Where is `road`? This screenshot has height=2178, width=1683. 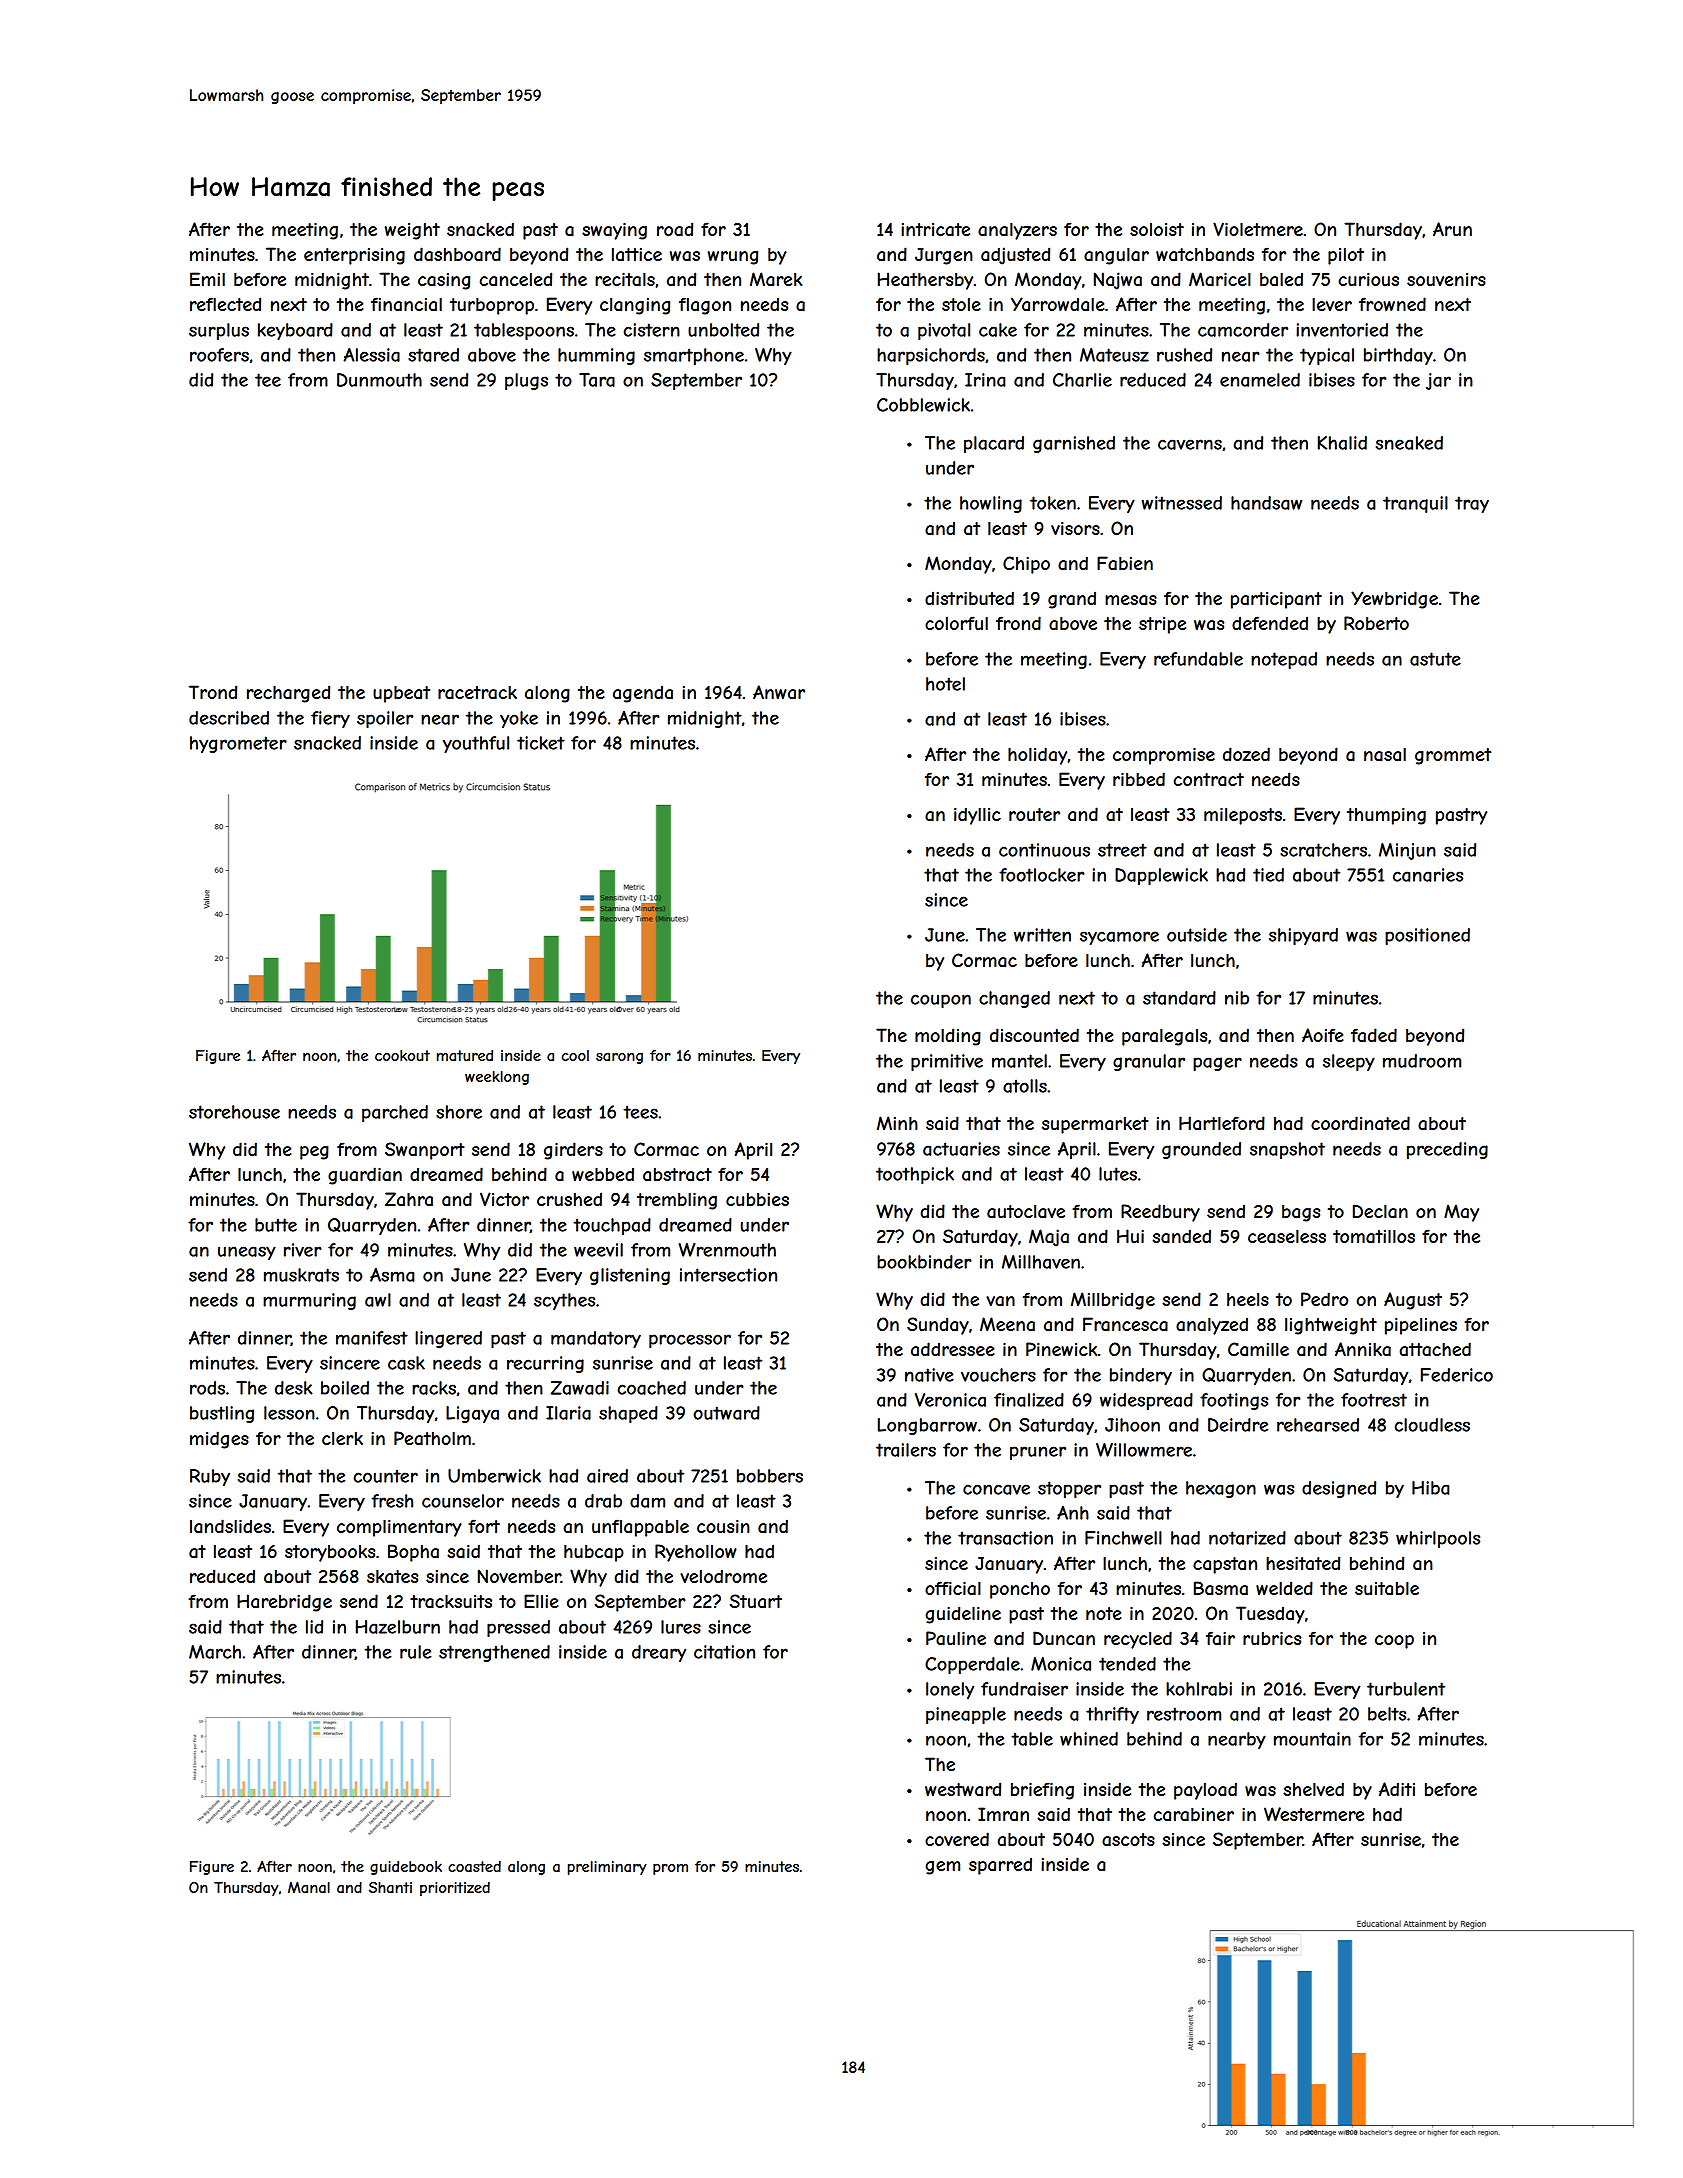
road is located at coordinates (675, 229).
